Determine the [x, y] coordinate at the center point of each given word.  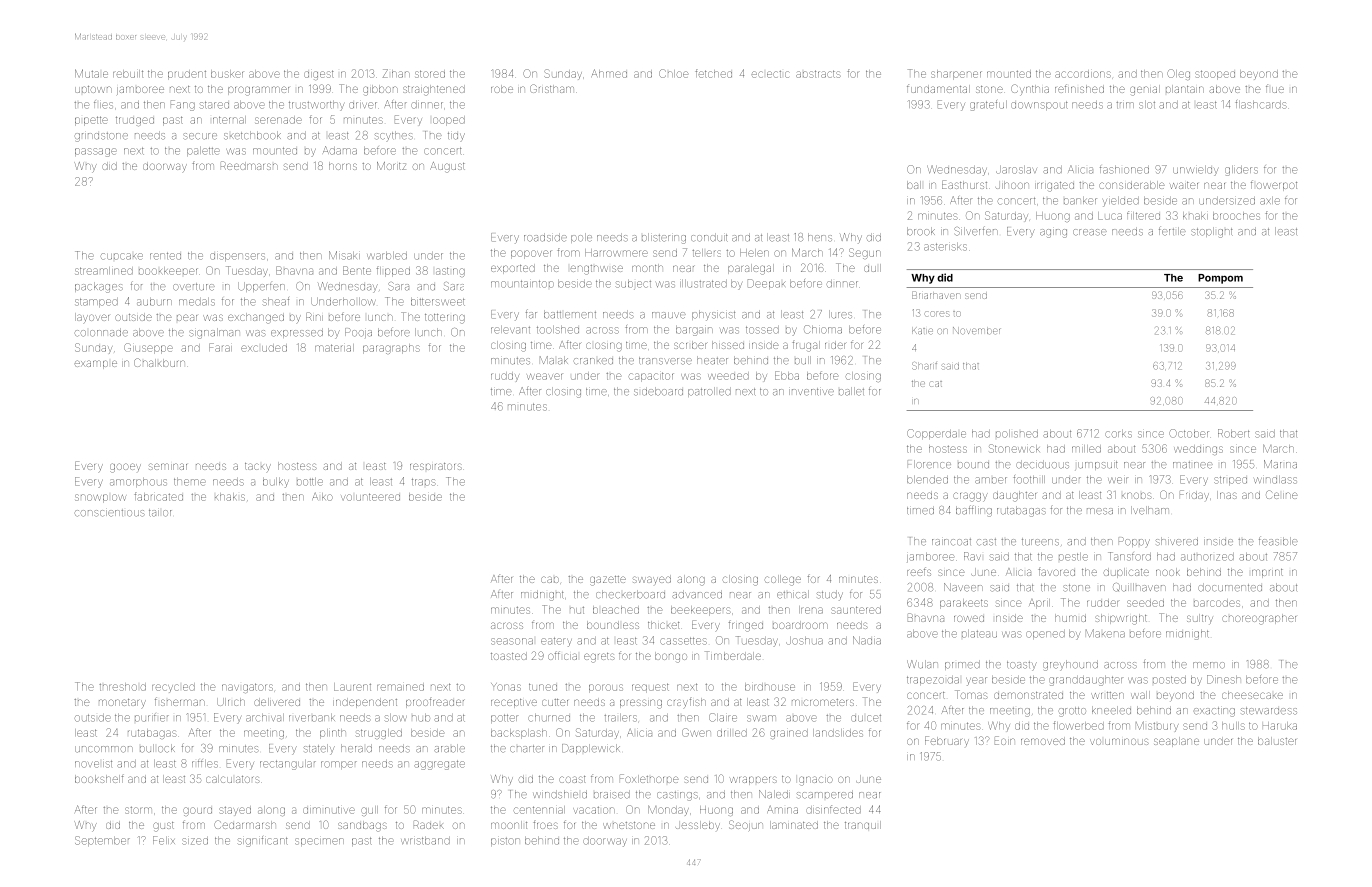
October [1189, 433]
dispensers [237, 257]
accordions [1083, 74]
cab [550, 579]
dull [872, 268]
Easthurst [964, 184]
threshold [122, 687]
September [102, 841]
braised [612, 794]
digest [319, 75]
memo [1209, 665]
